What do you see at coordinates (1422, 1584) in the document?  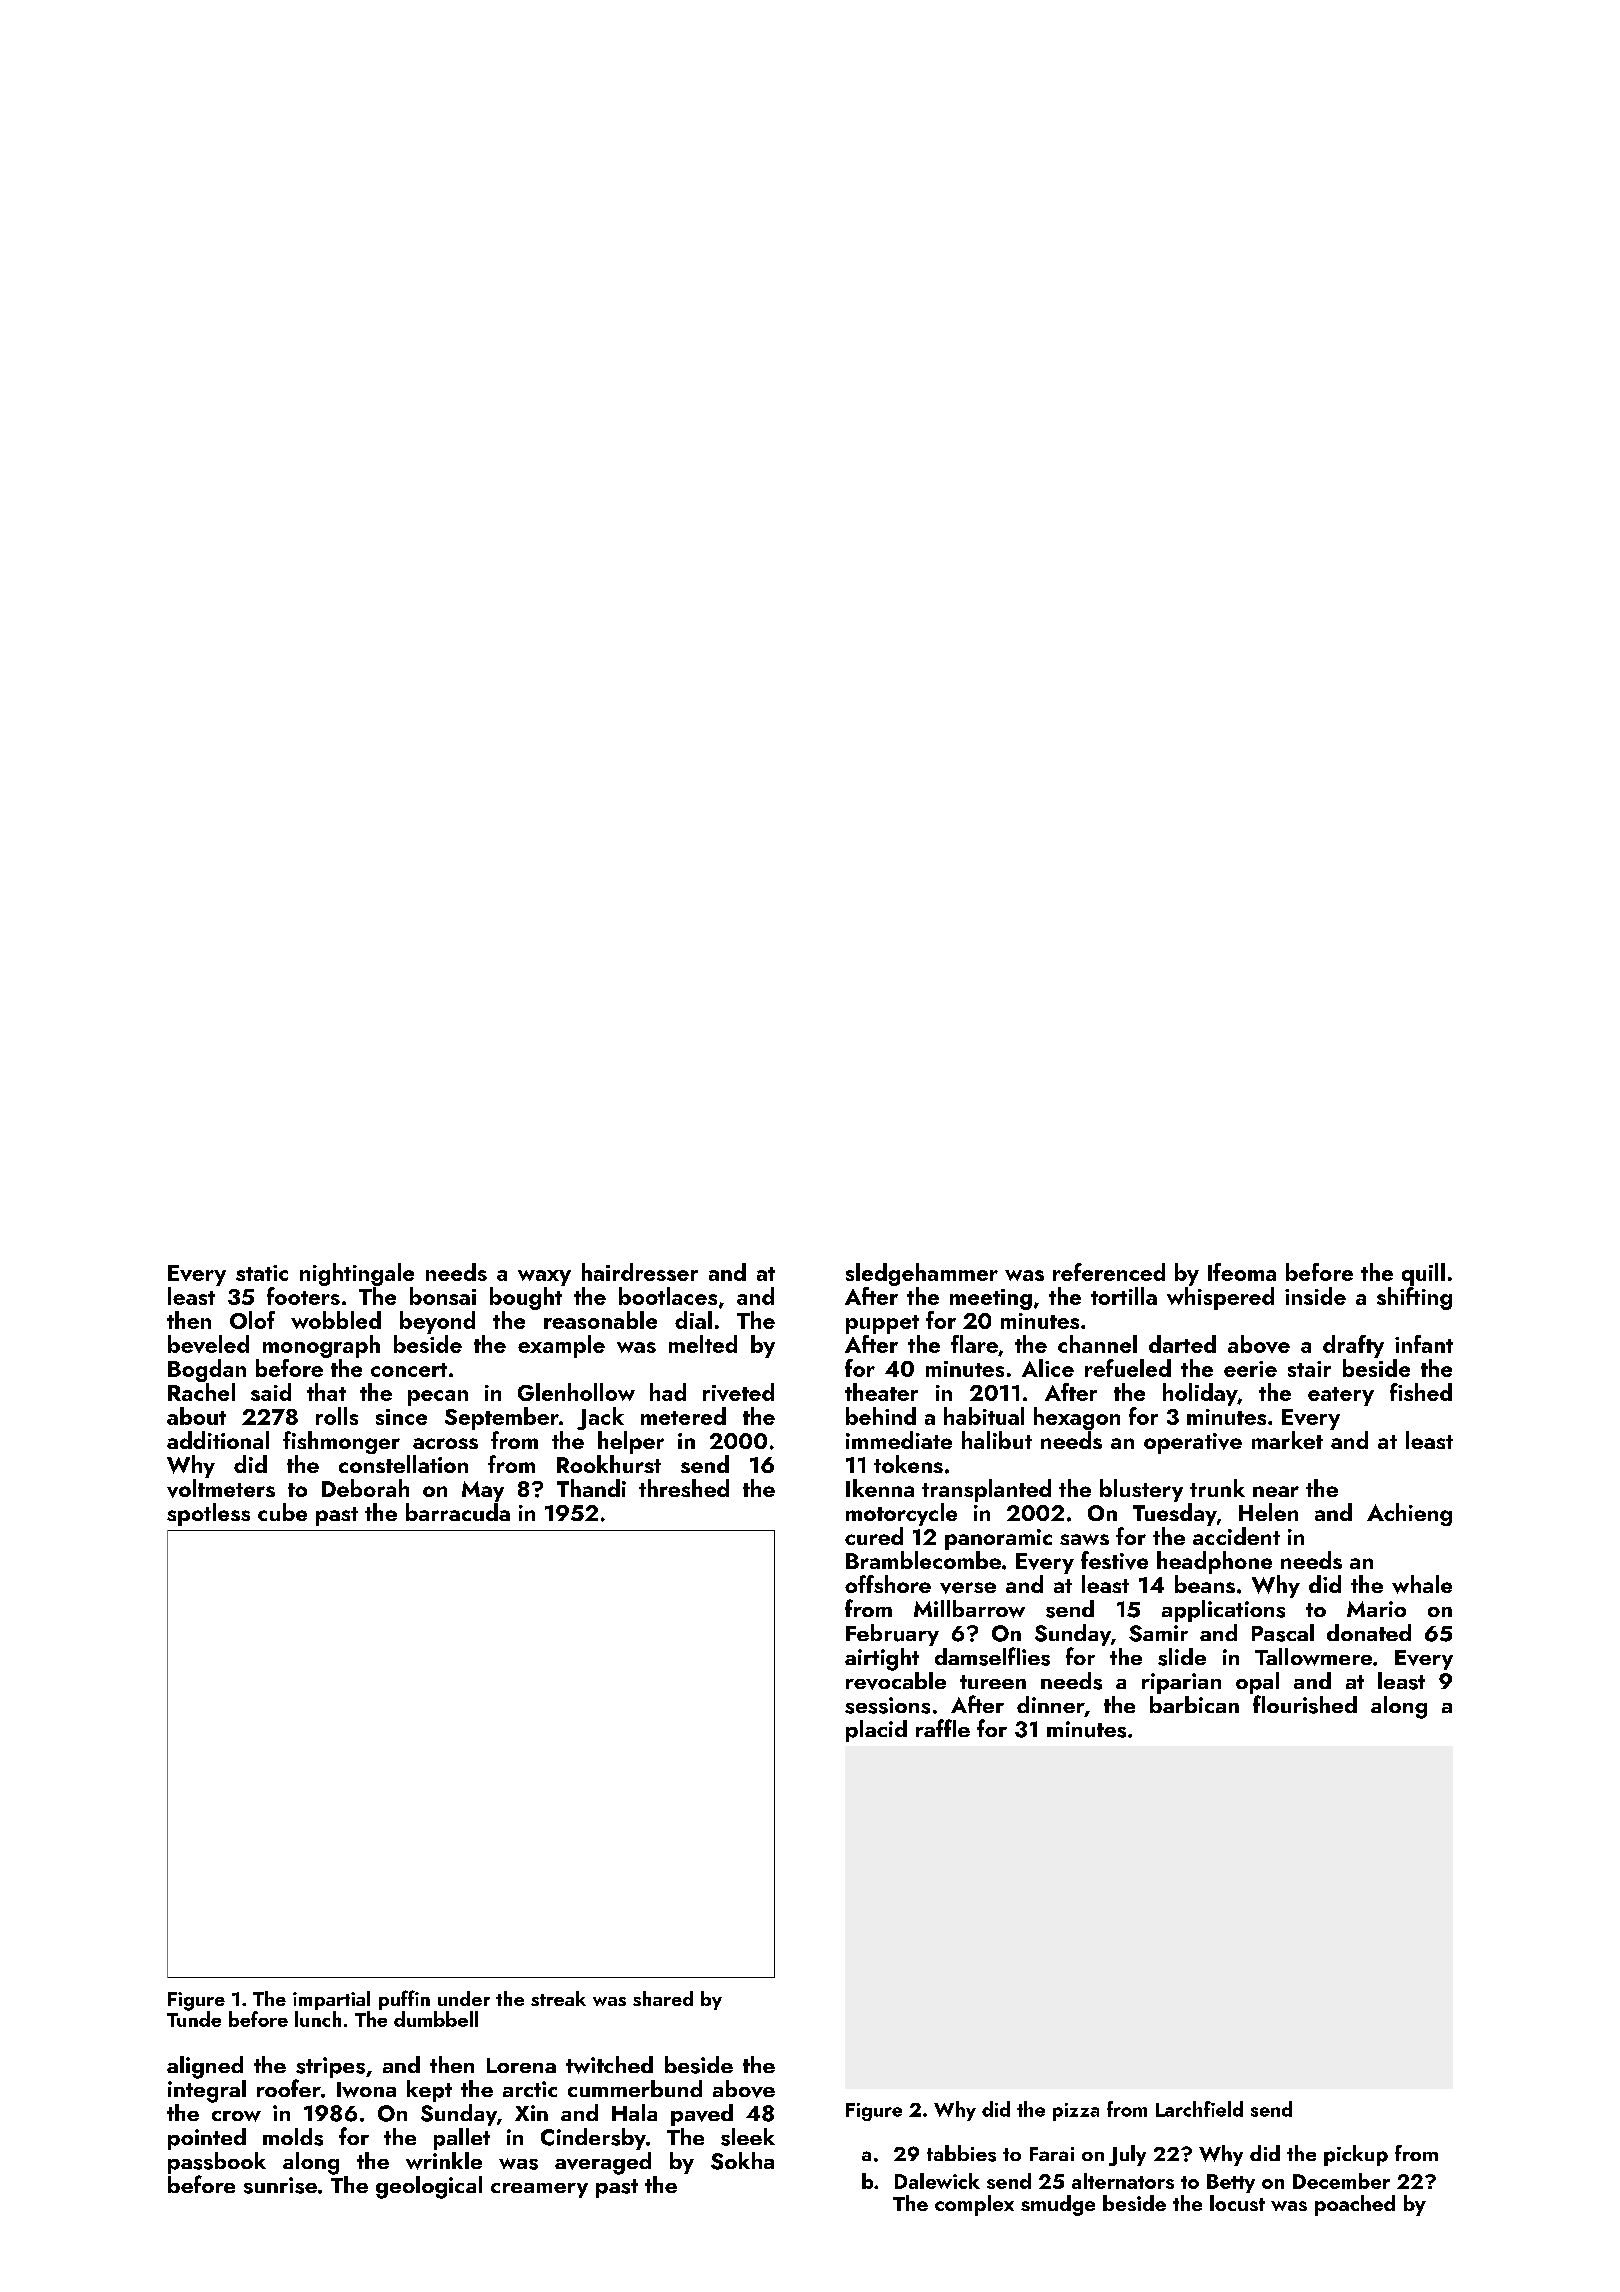 I see `whale` at bounding box center [1422, 1584].
